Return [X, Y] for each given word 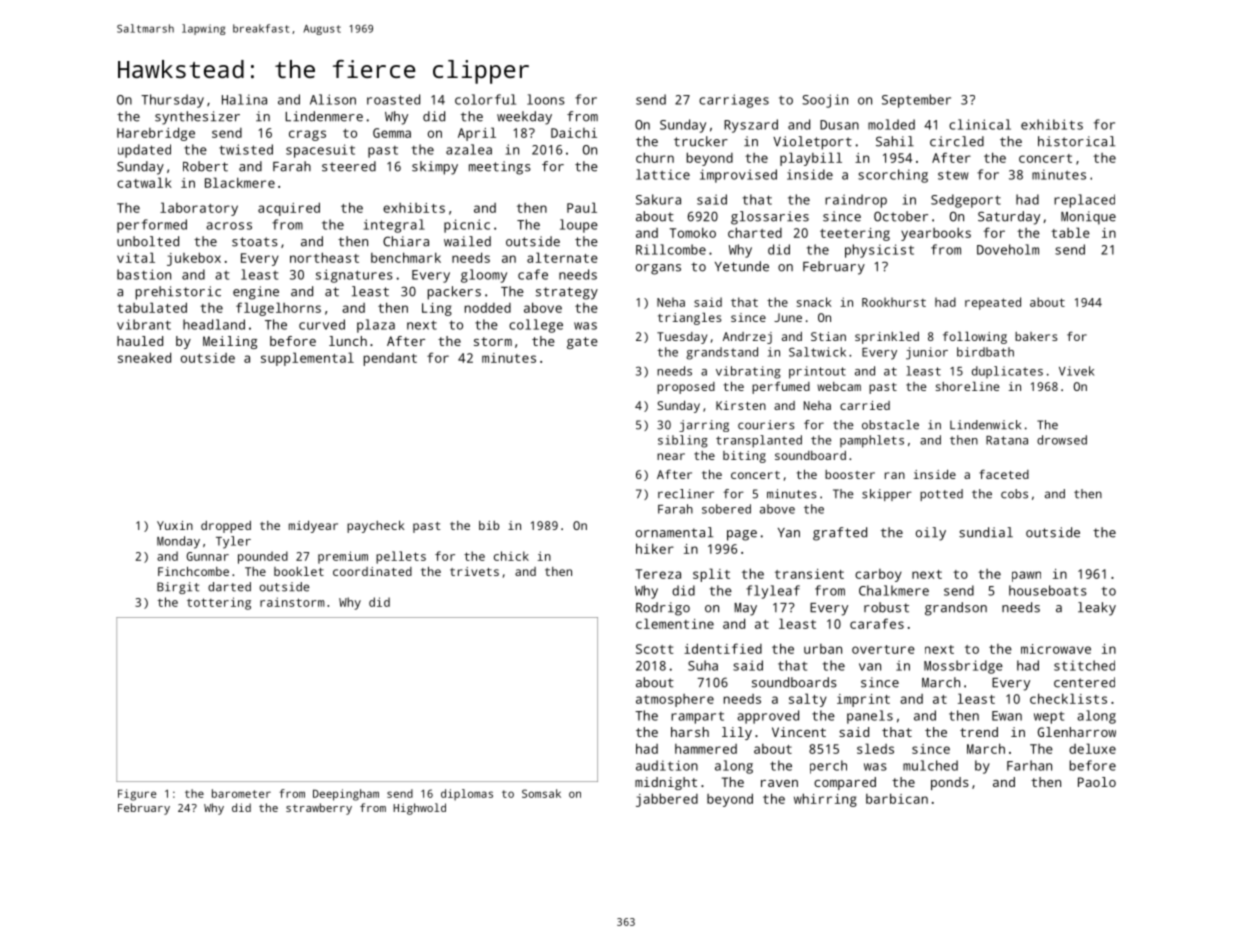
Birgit [178, 588]
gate [582, 343]
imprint [863, 700]
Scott [654, 649]
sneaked [144, 357]
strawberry [319, 809]
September [916, 101]
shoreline [967, 386]
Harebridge [156, 134]
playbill [811, 159]
